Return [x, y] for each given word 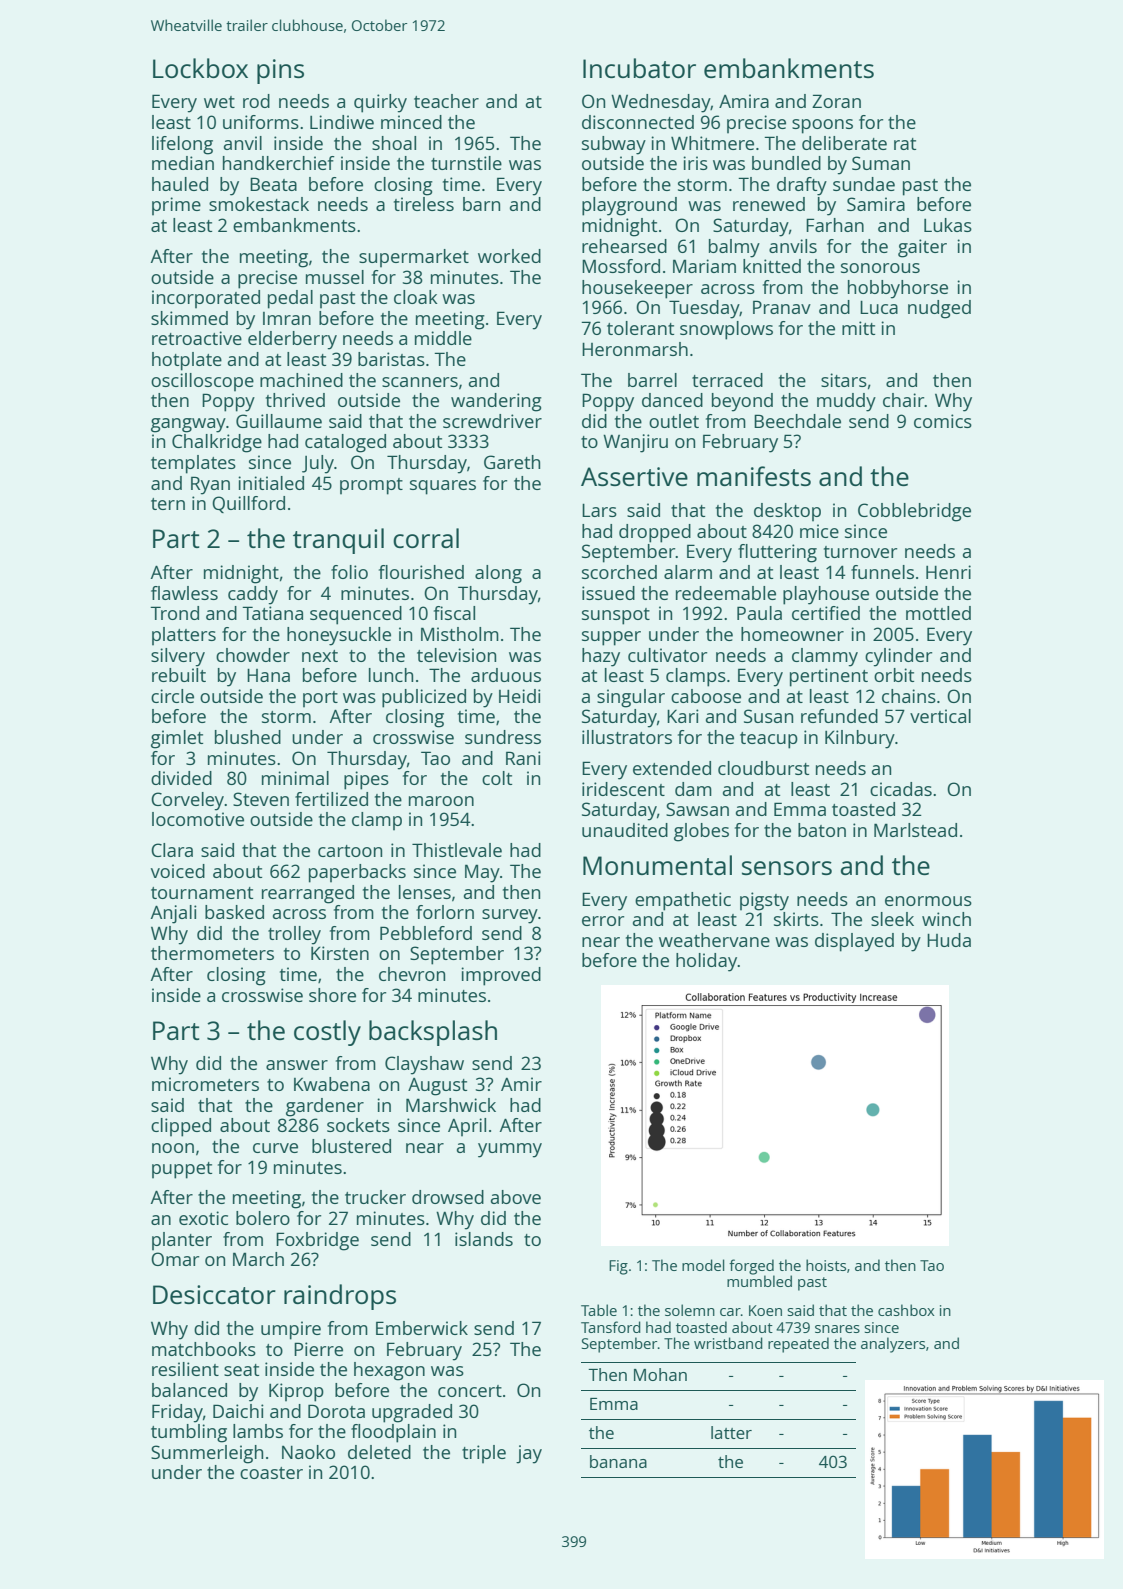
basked [234, 912]
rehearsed [624, 246]
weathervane [714, 940]
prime [176, 206]
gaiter [922, 248]
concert [470, 1391]
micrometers [205, 1084]
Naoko [308, 1452]
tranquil [338, 541]
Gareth [512, 462]
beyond [742, 402]
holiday [707, 962]
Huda [949, 940]
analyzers [893, 1345]
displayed [854, 942]
